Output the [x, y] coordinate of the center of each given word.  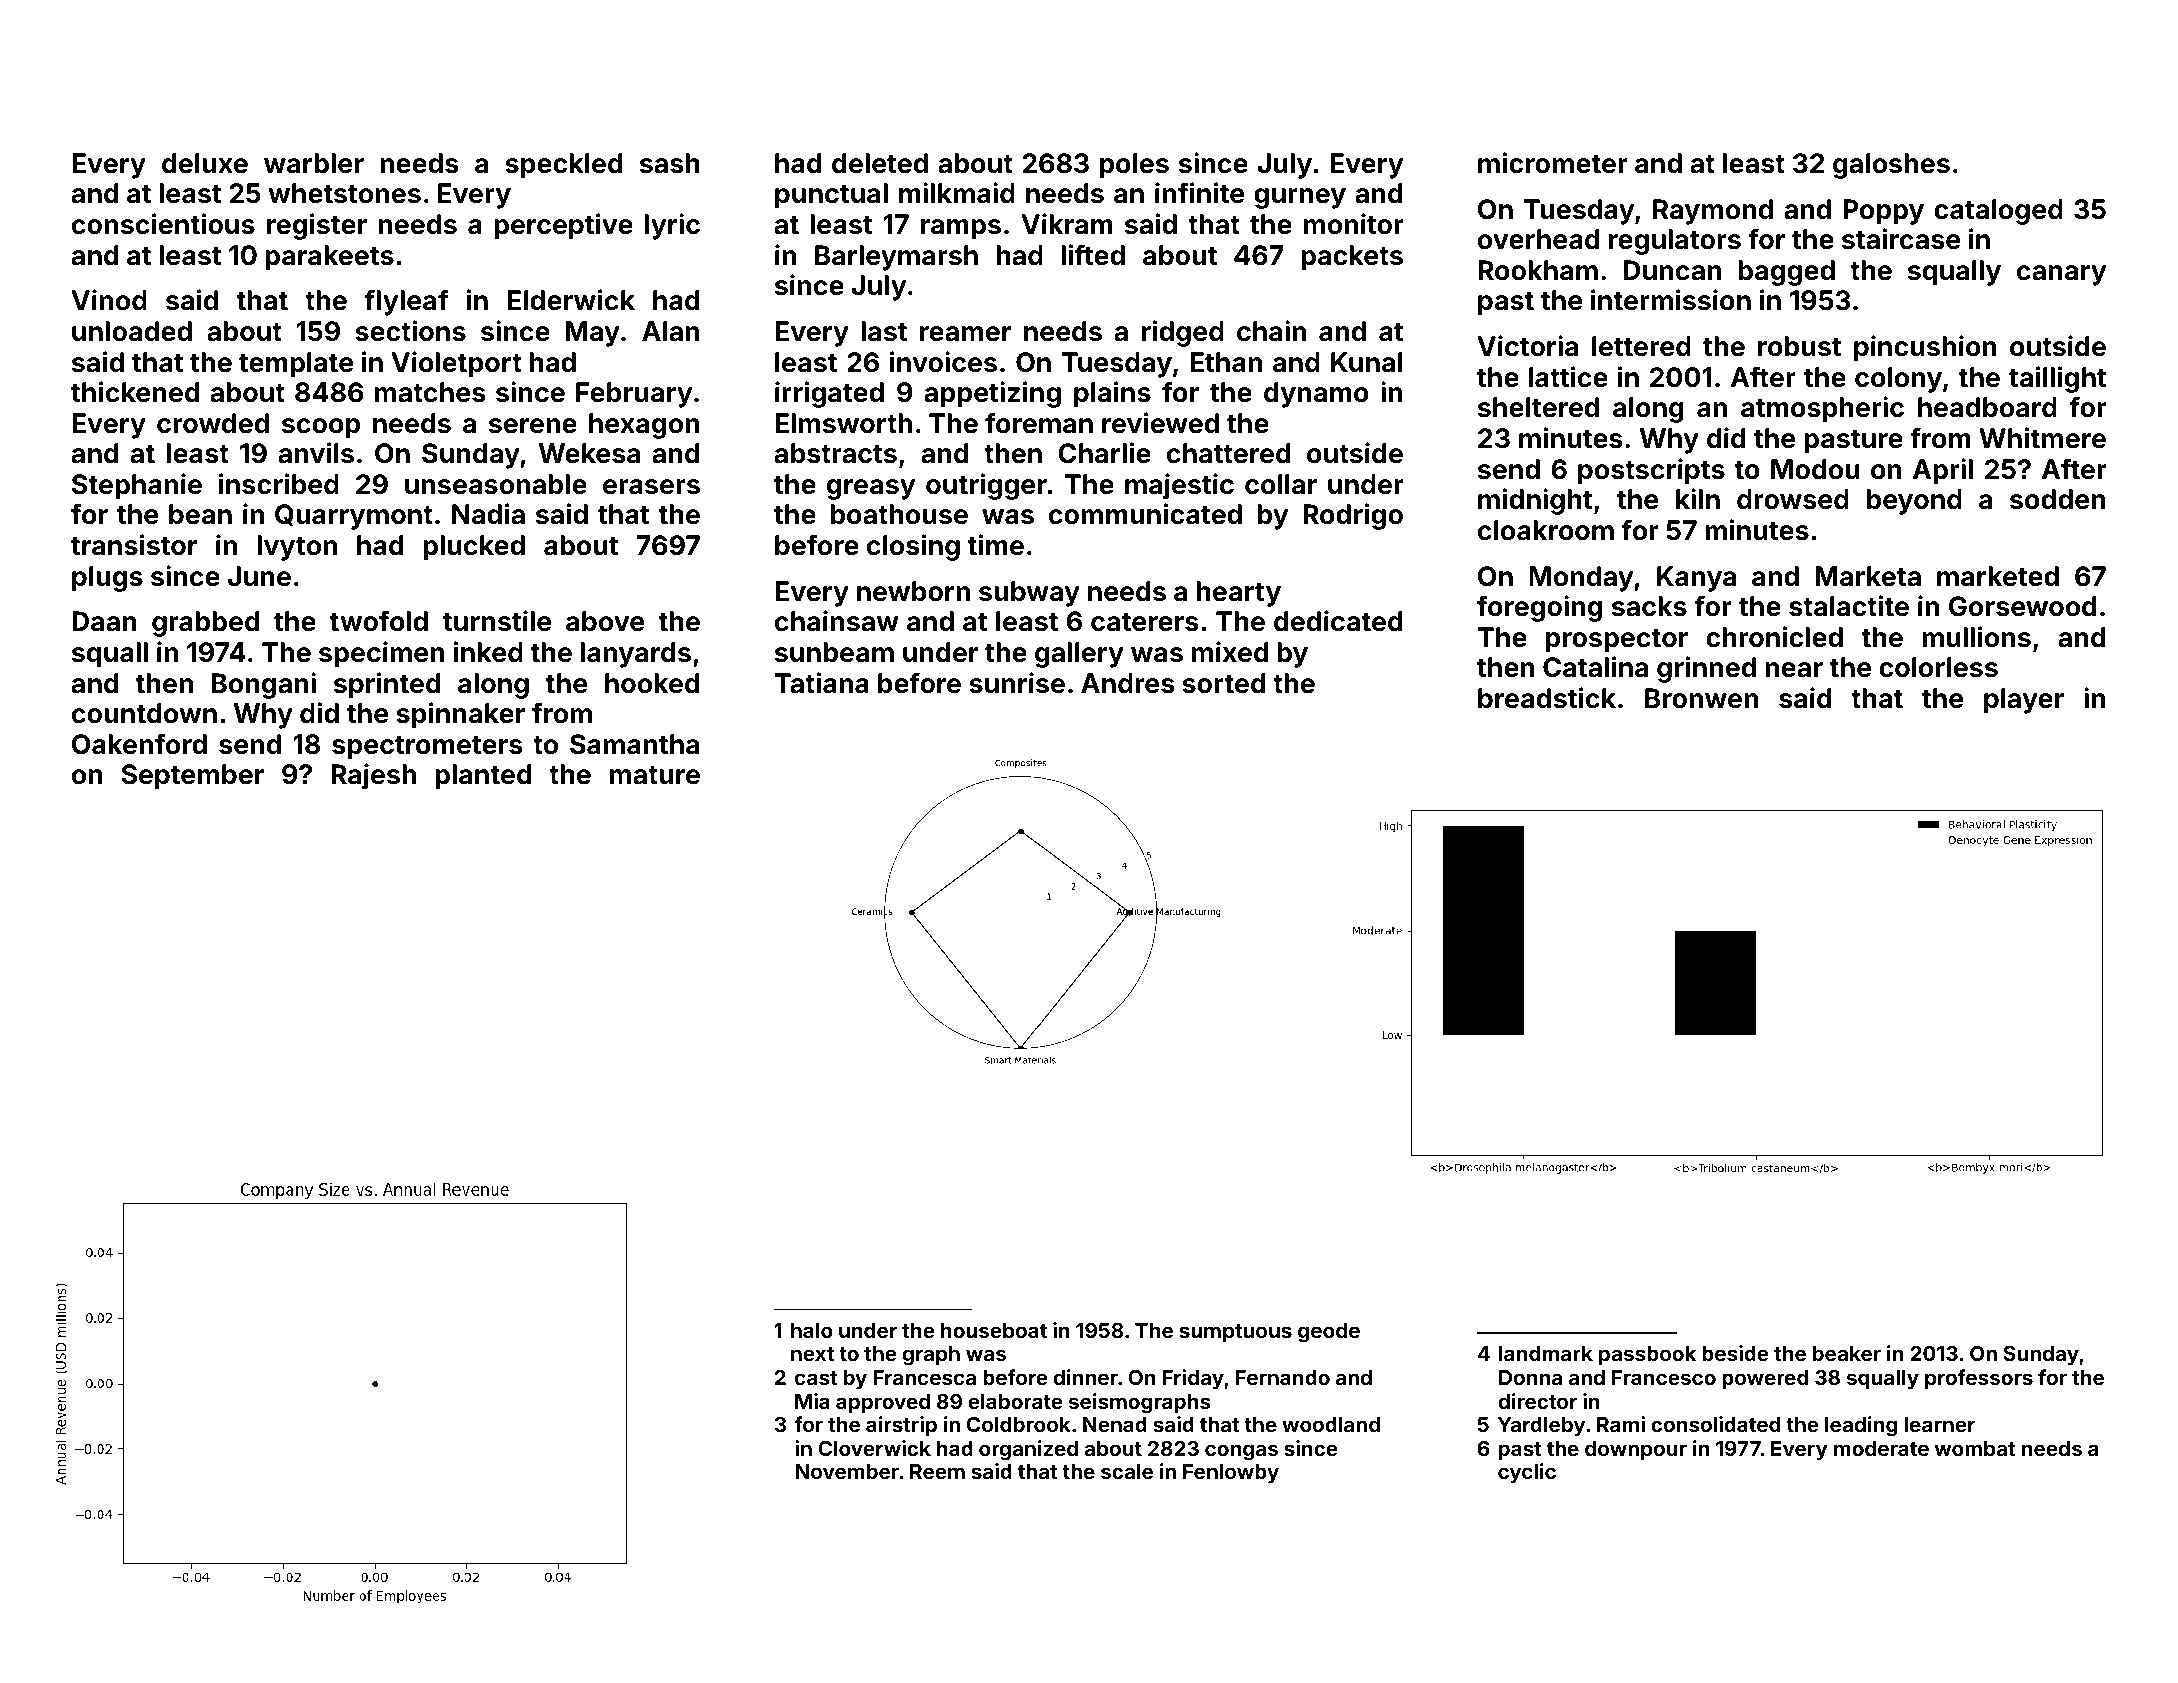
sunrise [1017, 683]
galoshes [1891, 166]
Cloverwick [874, 1448]
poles [1134, 166]
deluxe [205, 163]
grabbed [205, 624]
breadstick [1547, 698]
